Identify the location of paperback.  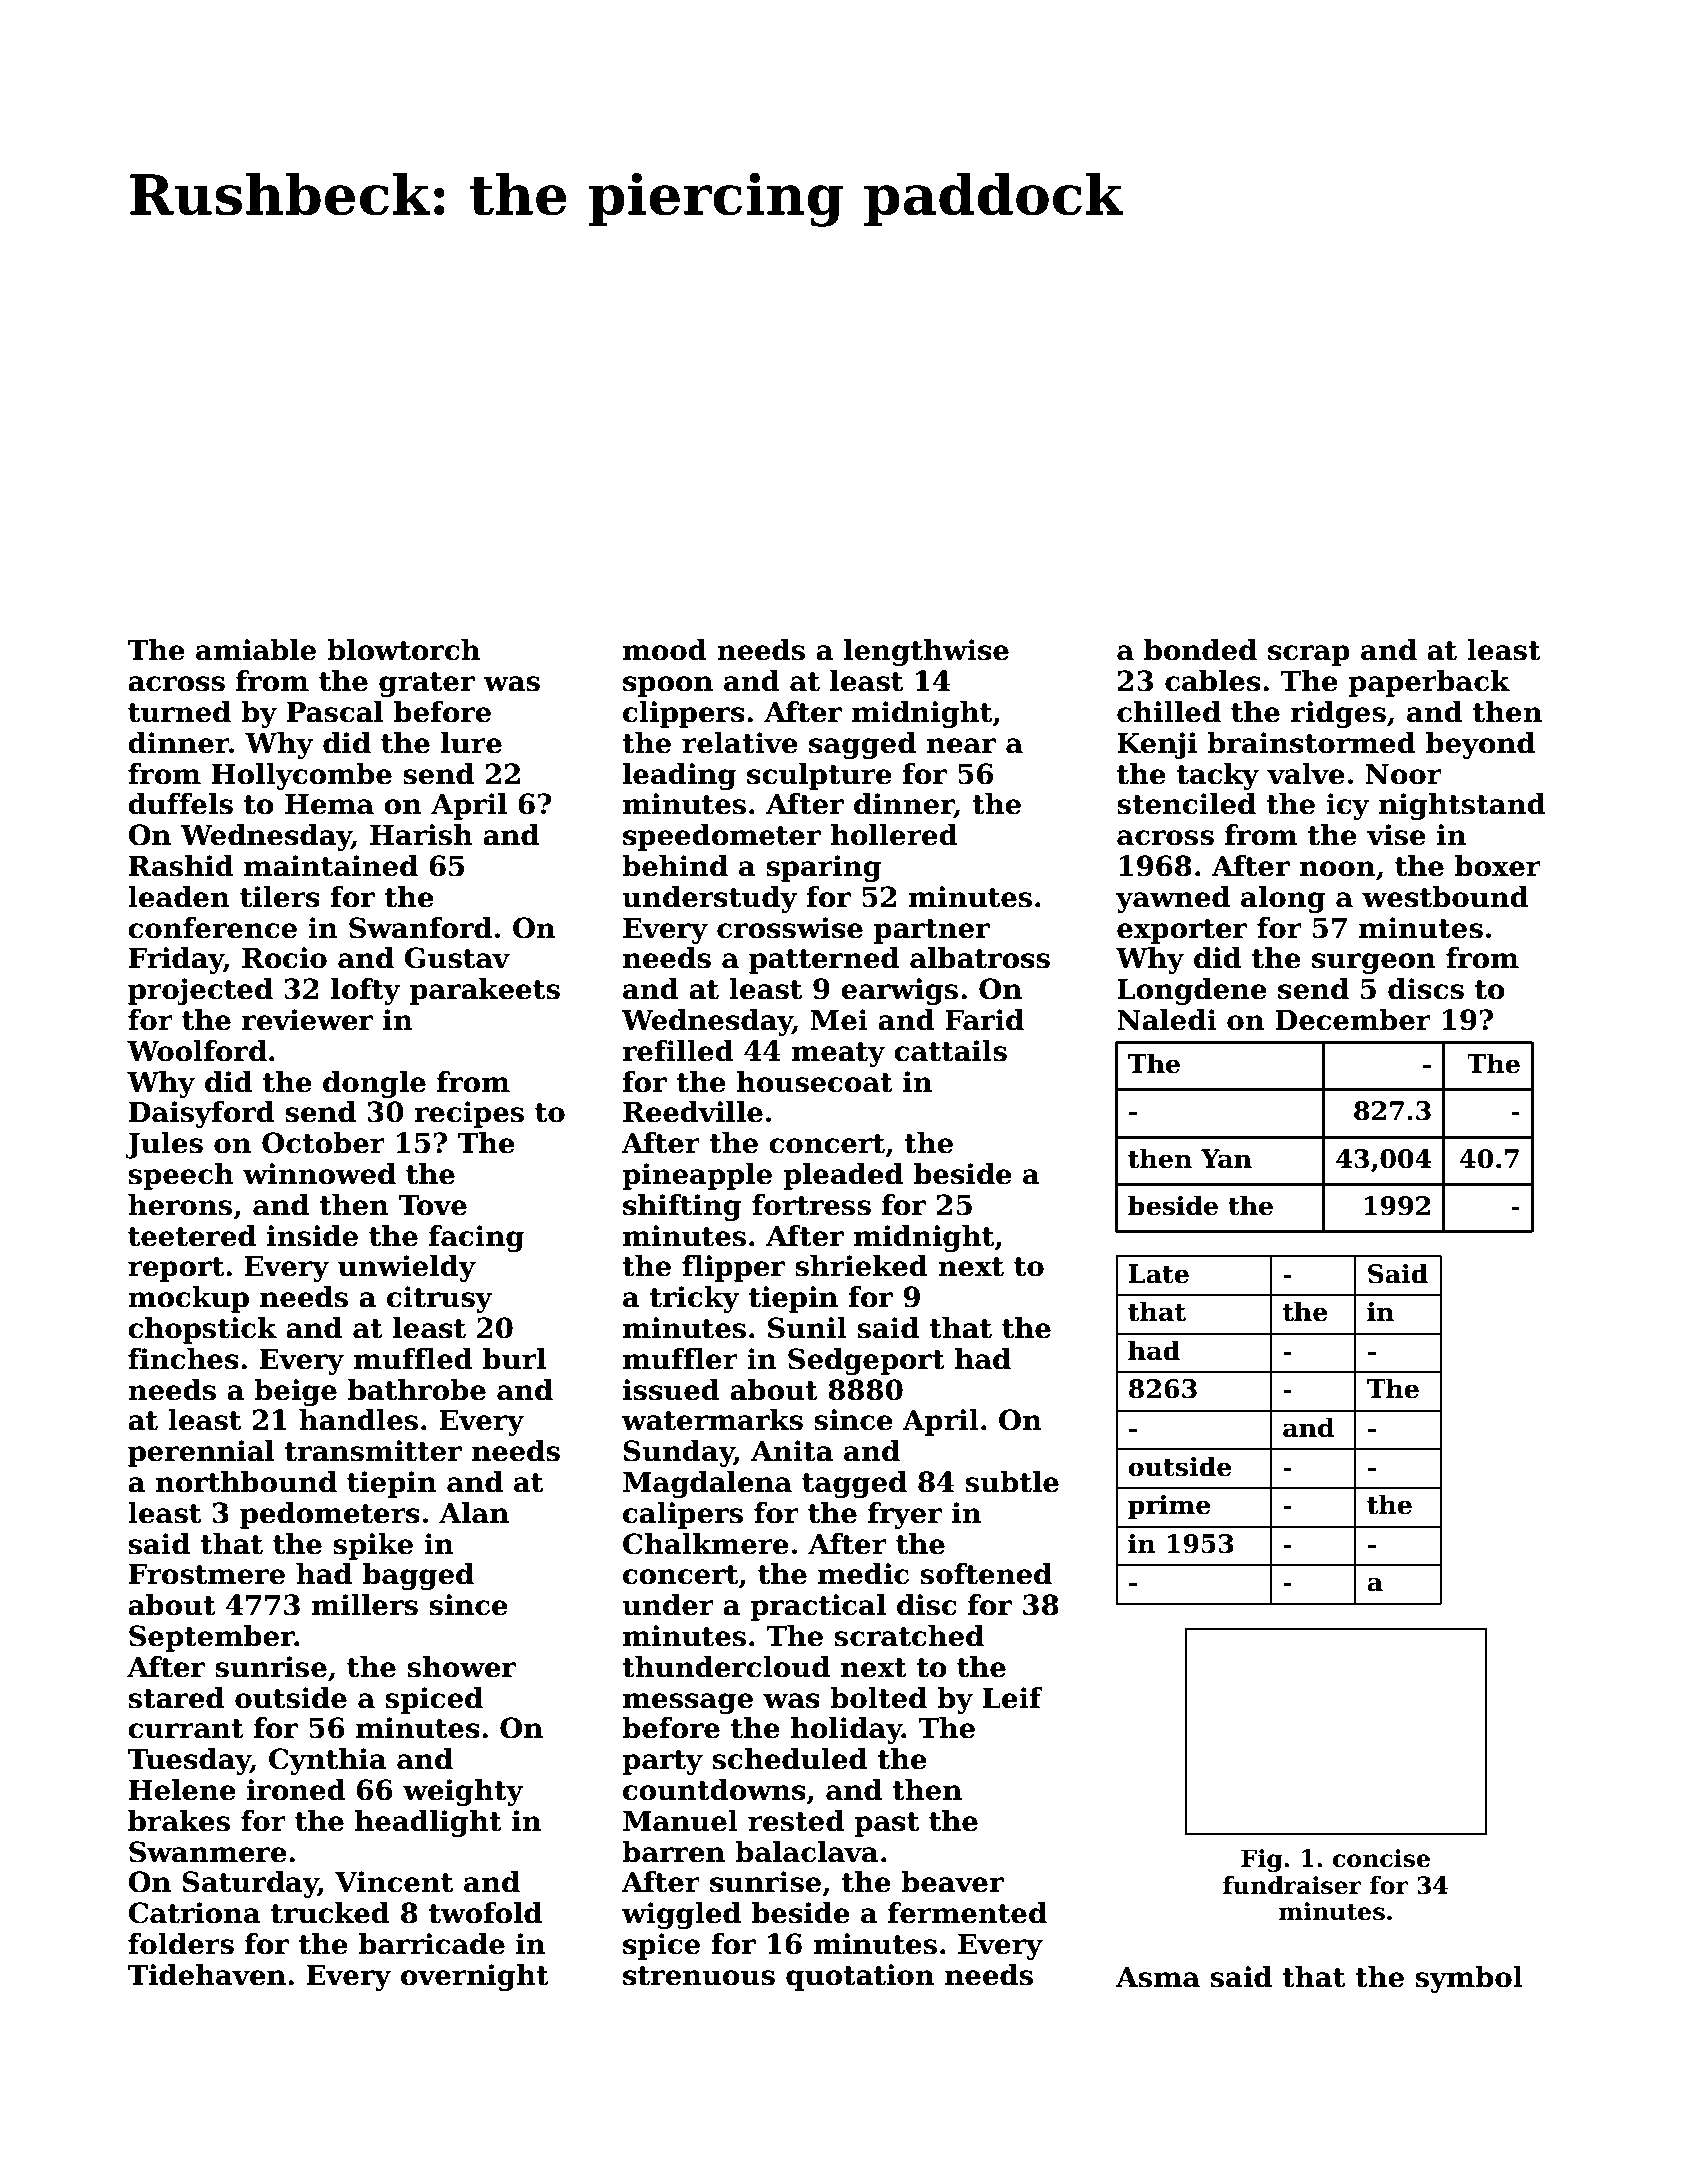
(1429, 683).
